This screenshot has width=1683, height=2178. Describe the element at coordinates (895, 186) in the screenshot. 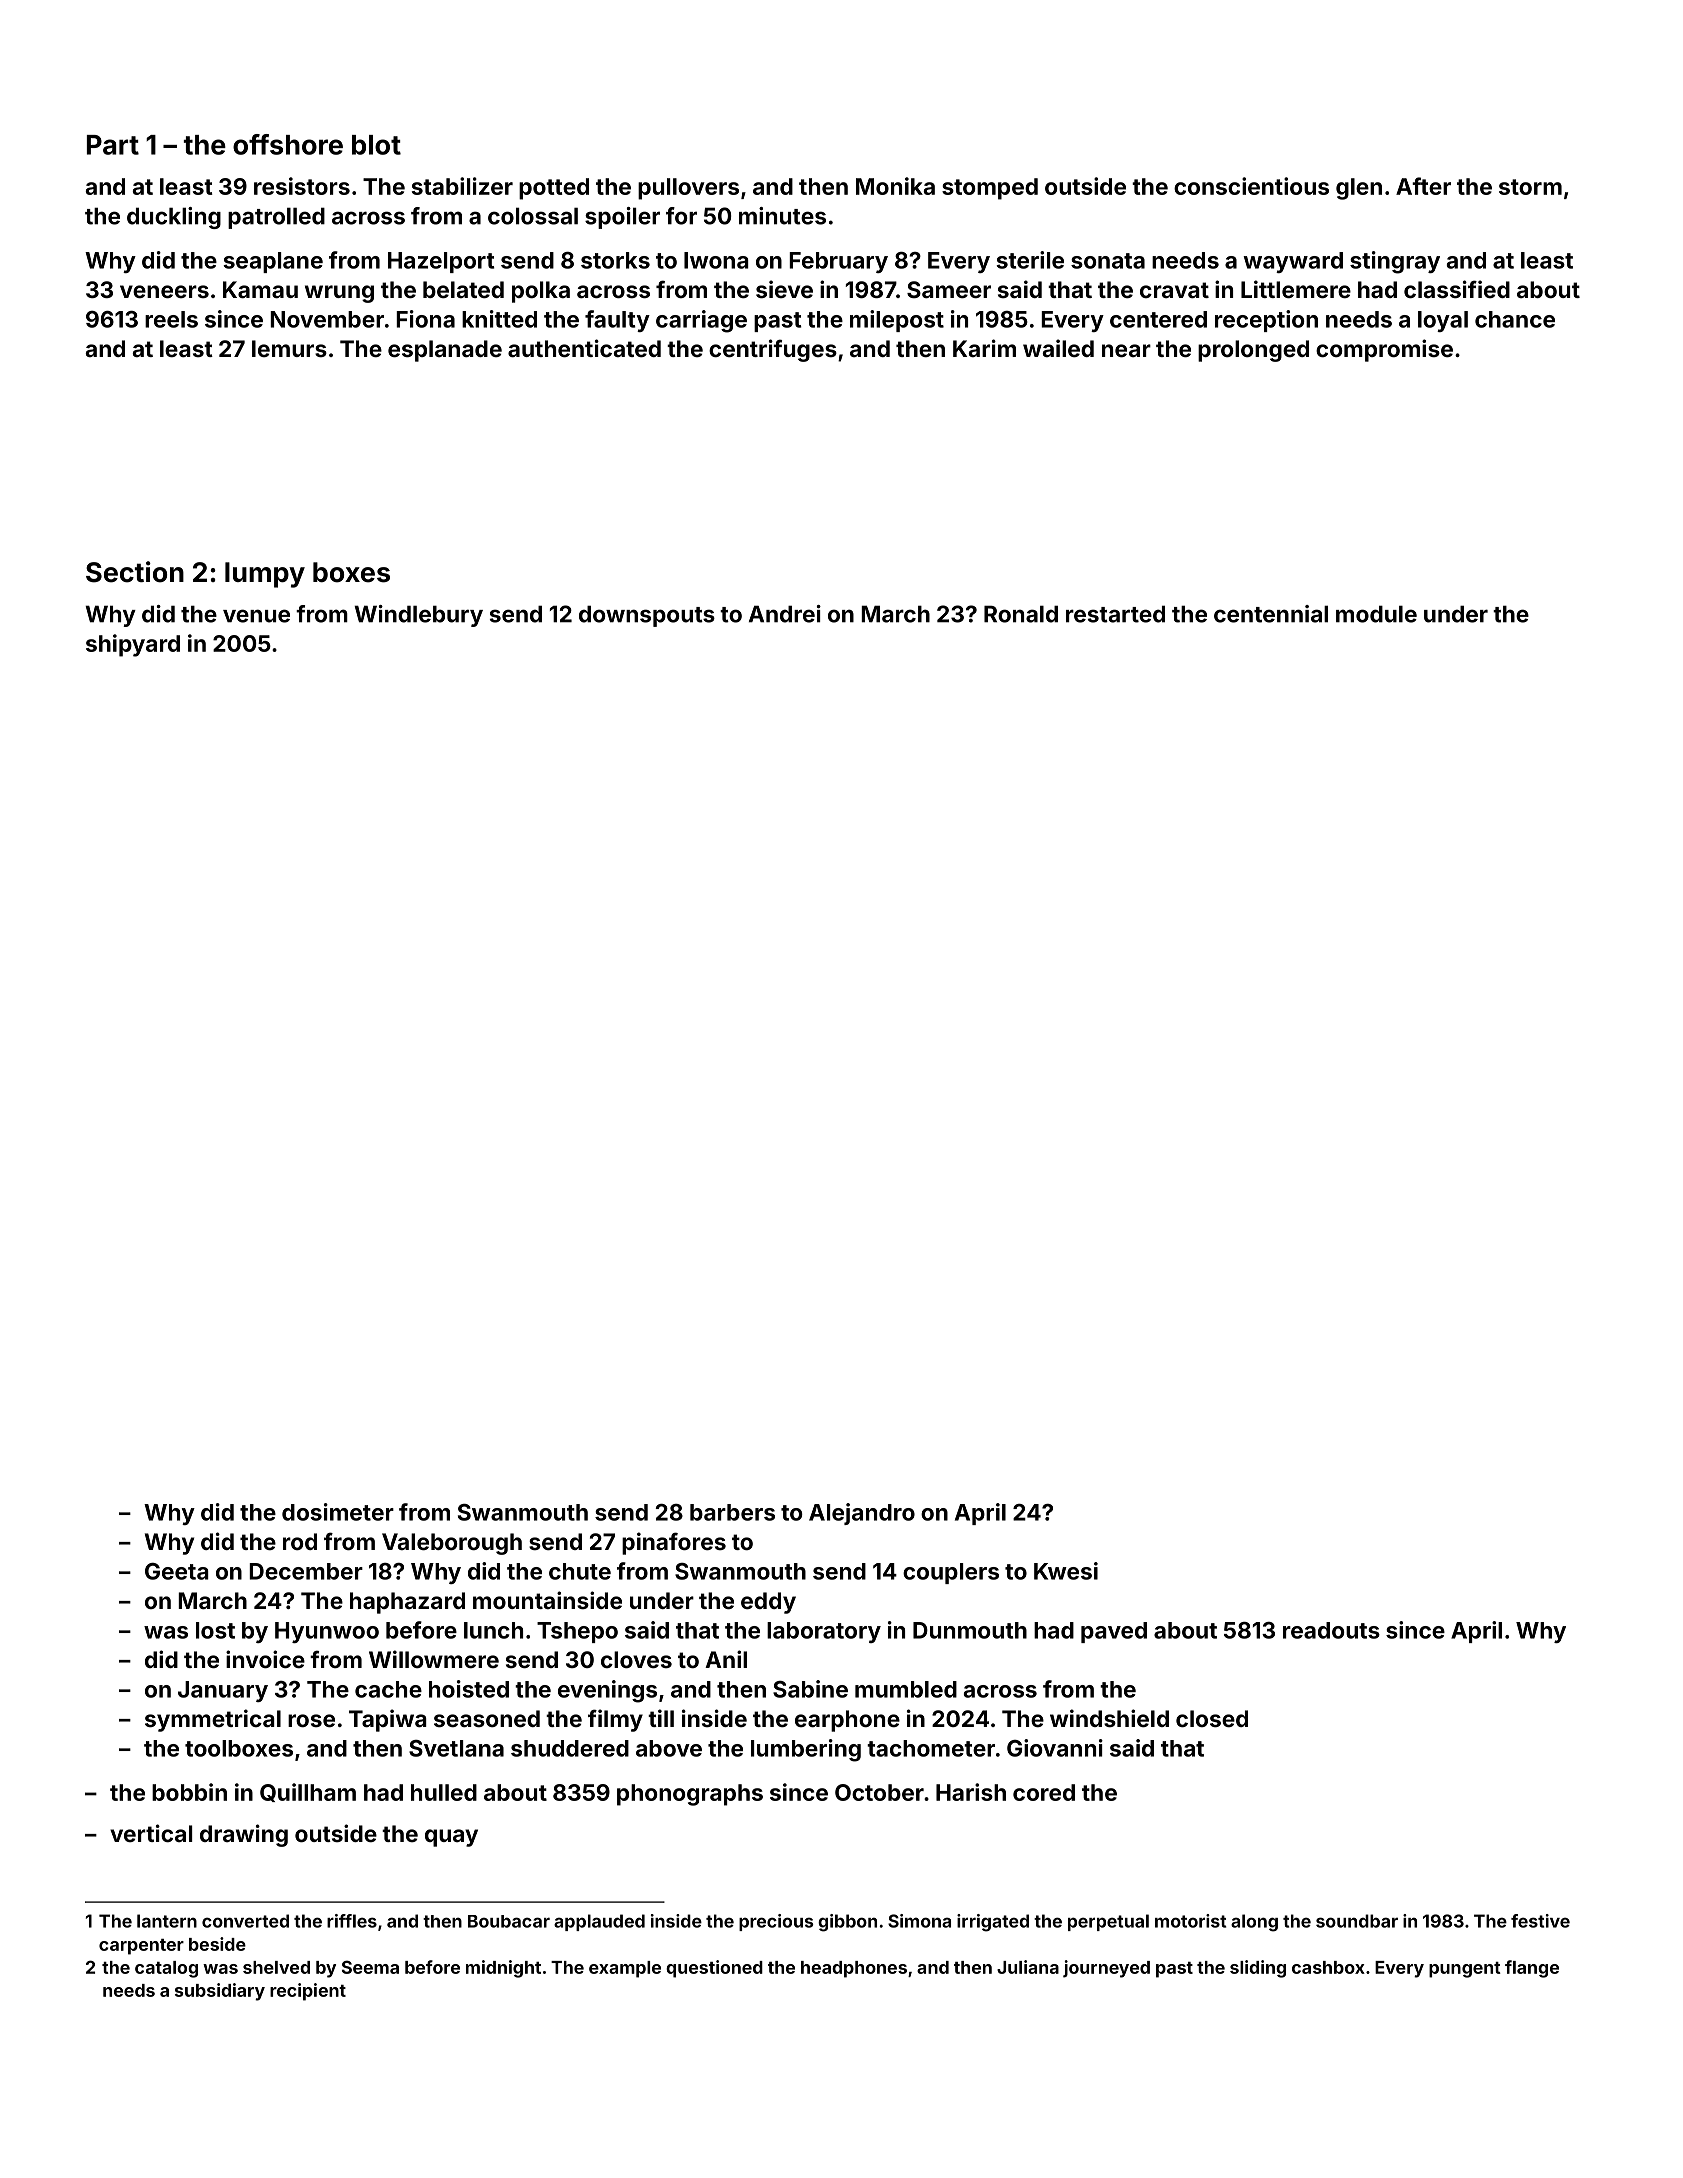

I see `Monika` at that location.
